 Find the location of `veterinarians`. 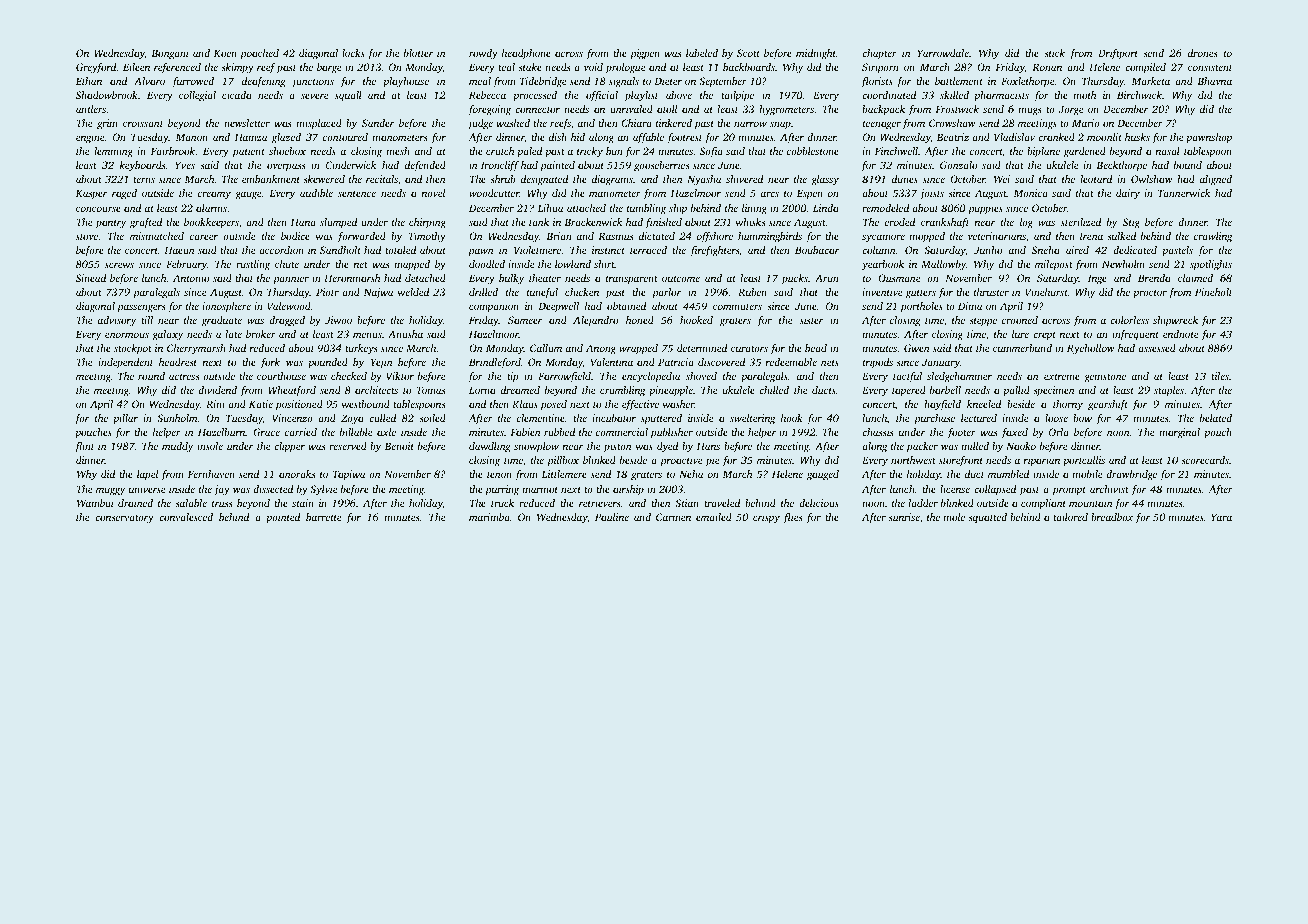

veterinarians is located at coordinates (997, 236).
